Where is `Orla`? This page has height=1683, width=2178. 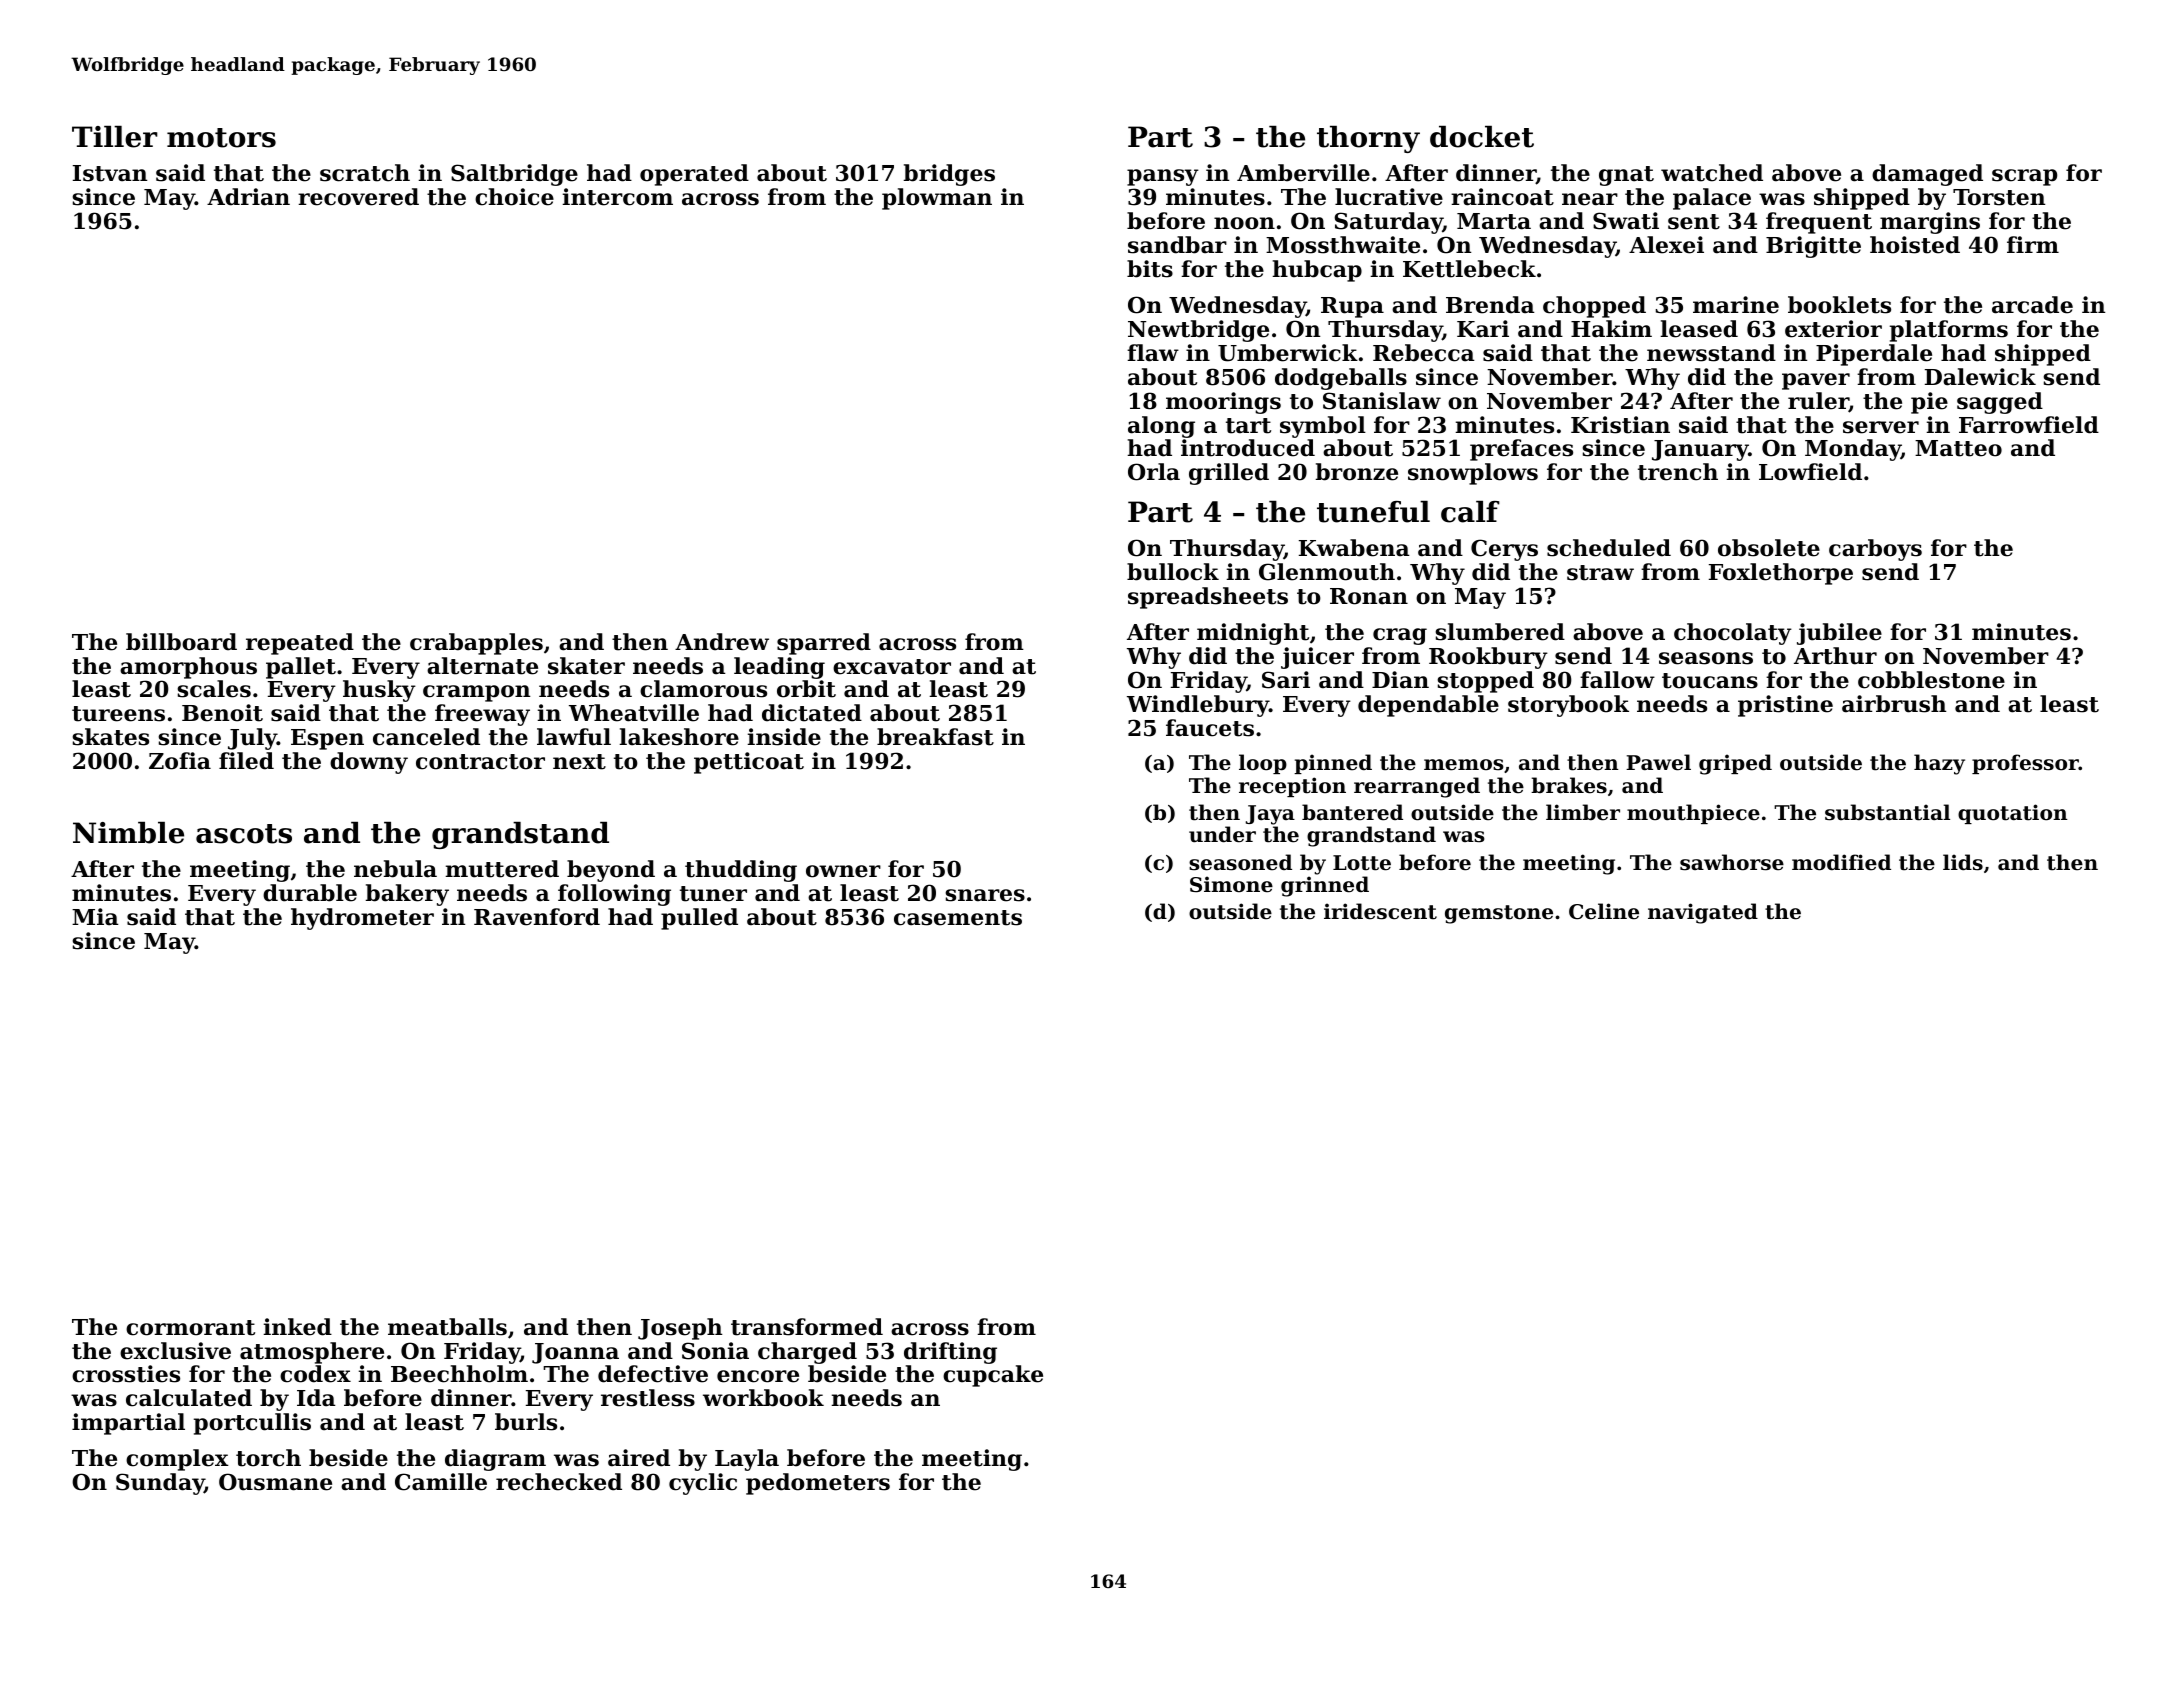
Orla is located at coordinates (1154, 472).
